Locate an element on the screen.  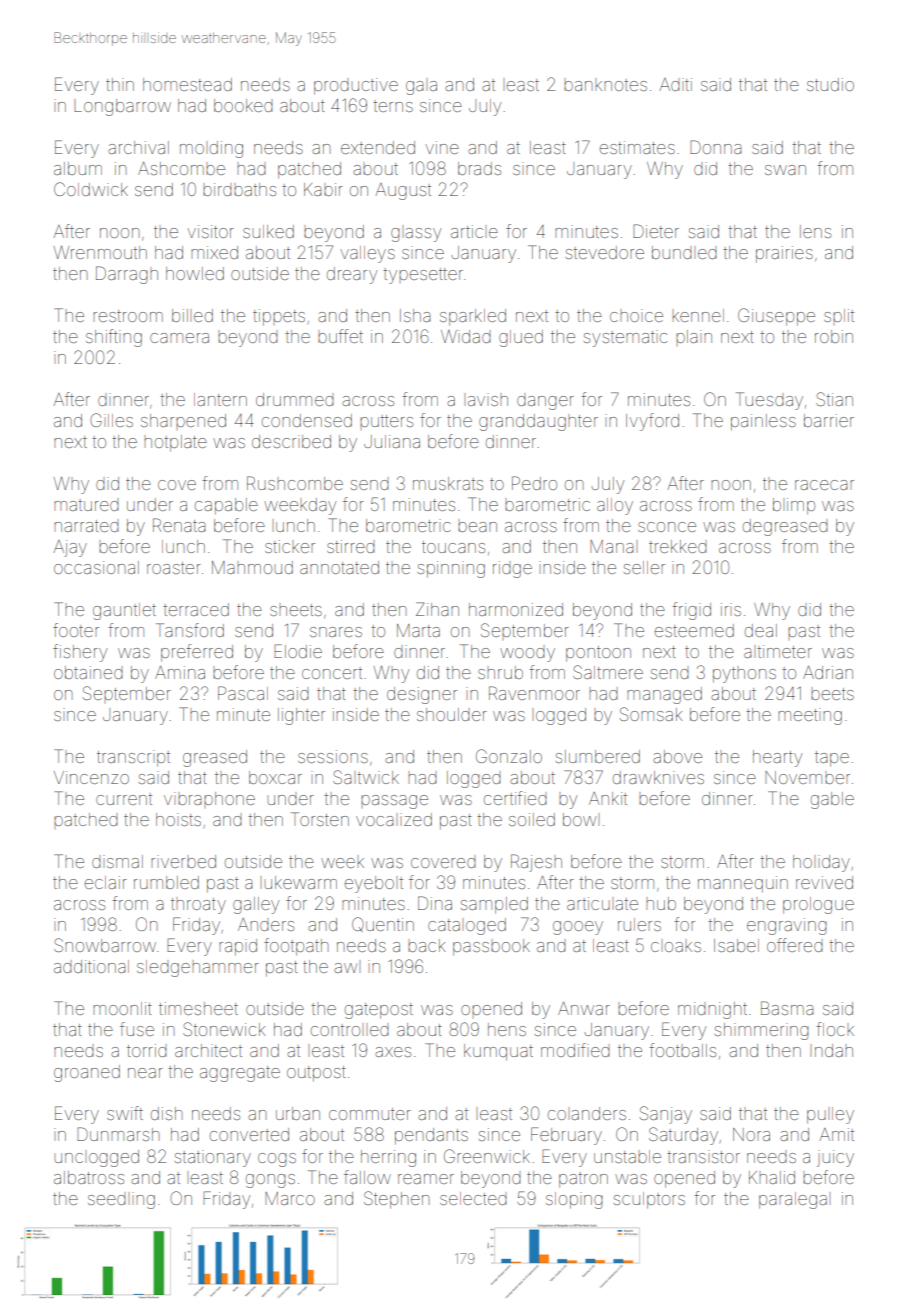
Mahmoud is located at coordinates (252, 567).
